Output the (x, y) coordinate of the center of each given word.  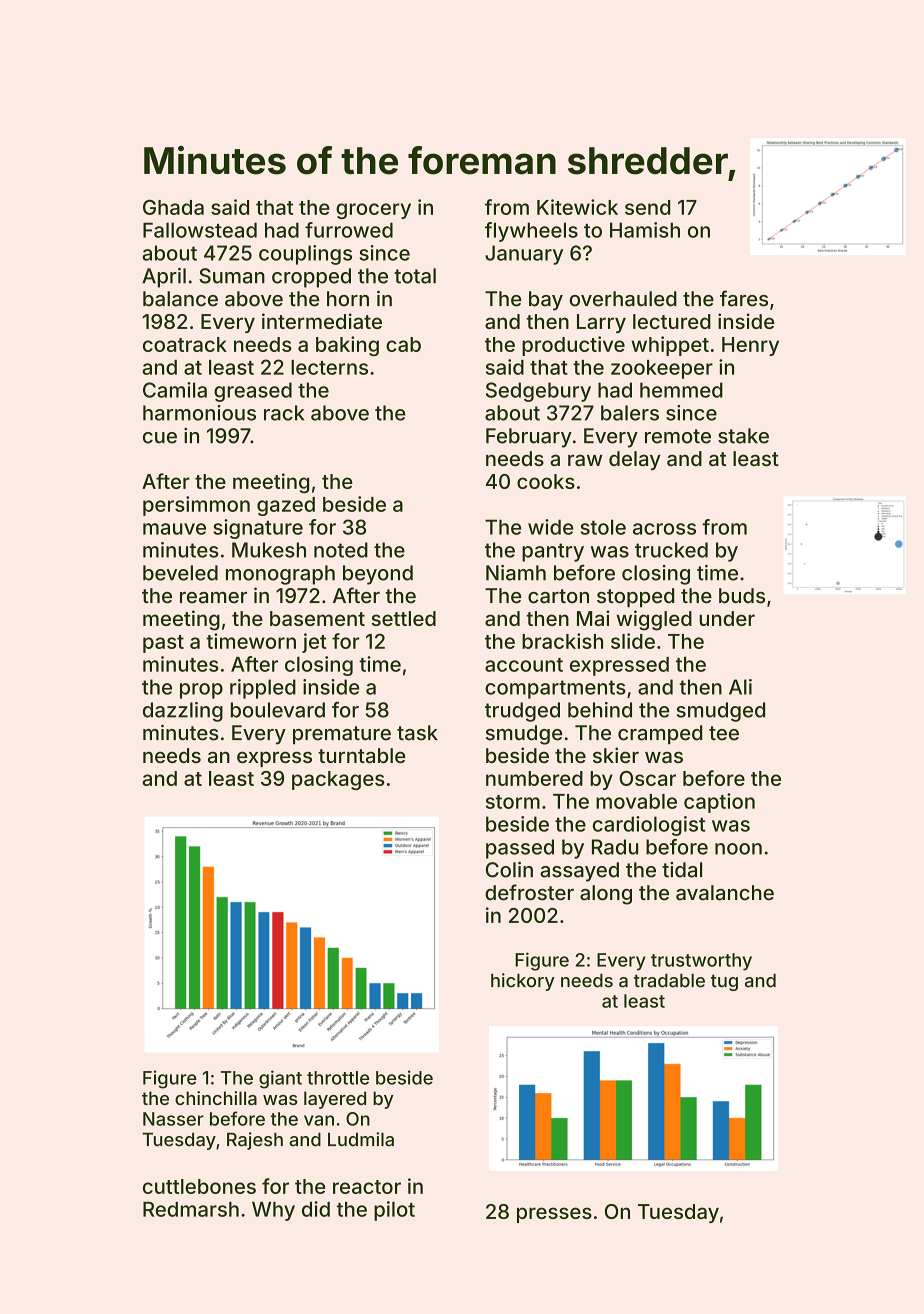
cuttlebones (199, 1186)
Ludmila (361, 1139)
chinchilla (216, 1098)
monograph (280, 575)
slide (633, 641)
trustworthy (701, 962)
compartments (555, 689)
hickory (523, 982)
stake (743, 436)
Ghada (173, 207)
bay (546, 301)
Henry (750, 346)
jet (314, 643)
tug (724, 982)
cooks (546, 481)
